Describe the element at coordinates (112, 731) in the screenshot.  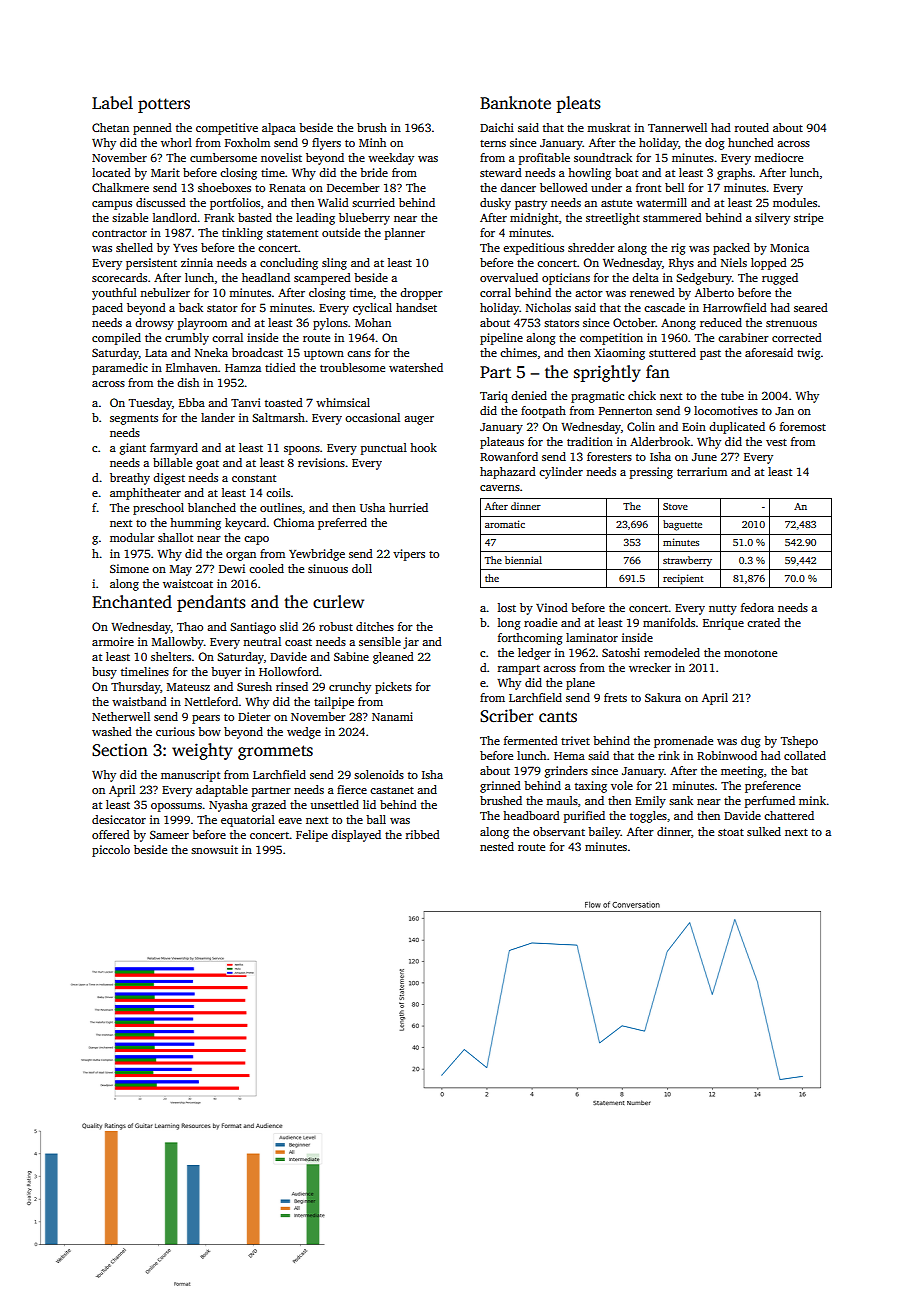
I see `washed` at that location.
